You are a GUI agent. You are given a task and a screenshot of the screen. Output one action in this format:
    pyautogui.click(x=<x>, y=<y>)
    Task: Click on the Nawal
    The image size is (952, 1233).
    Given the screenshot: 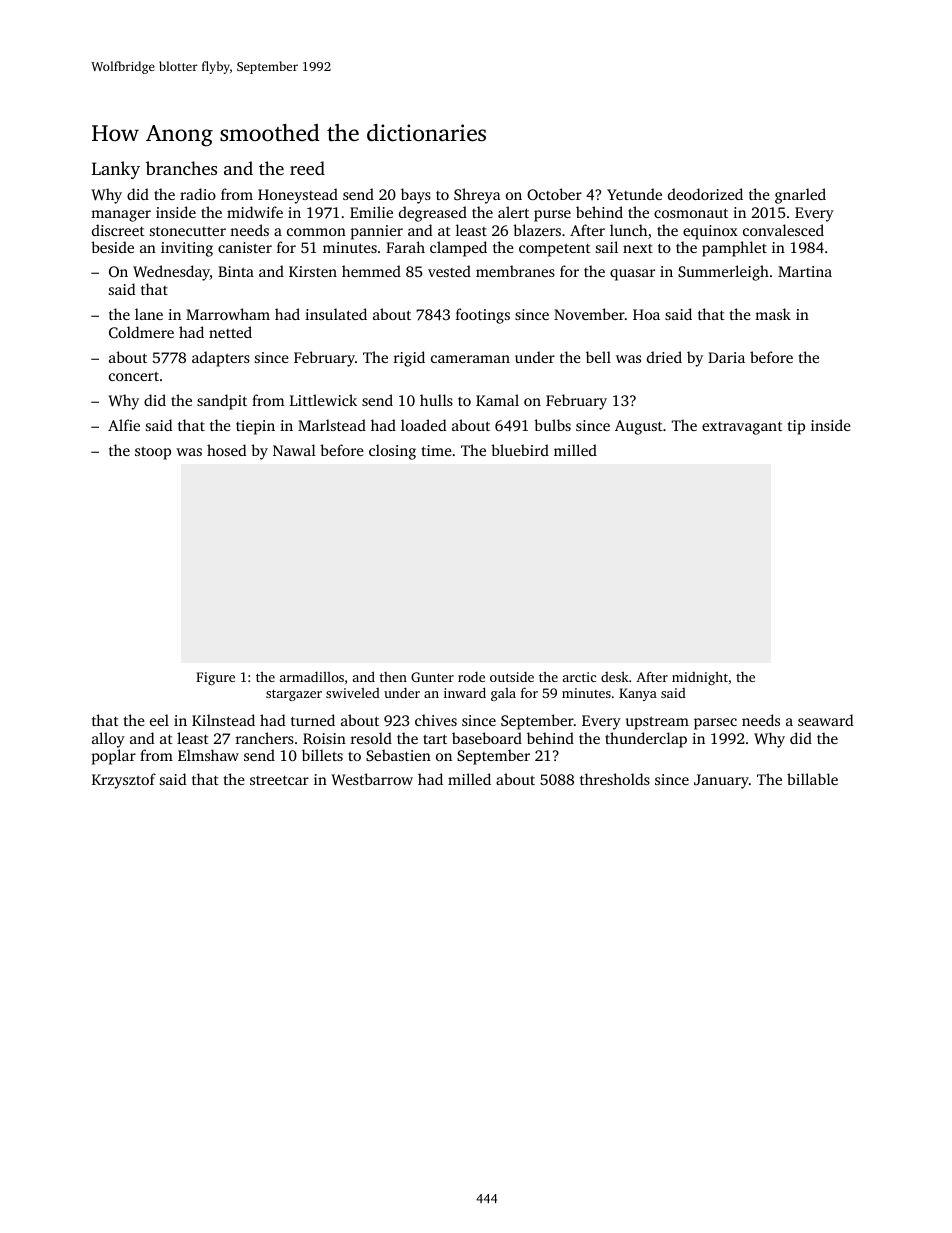 What is the action you would take?
    pyautogui.click(x=294, y=450)
